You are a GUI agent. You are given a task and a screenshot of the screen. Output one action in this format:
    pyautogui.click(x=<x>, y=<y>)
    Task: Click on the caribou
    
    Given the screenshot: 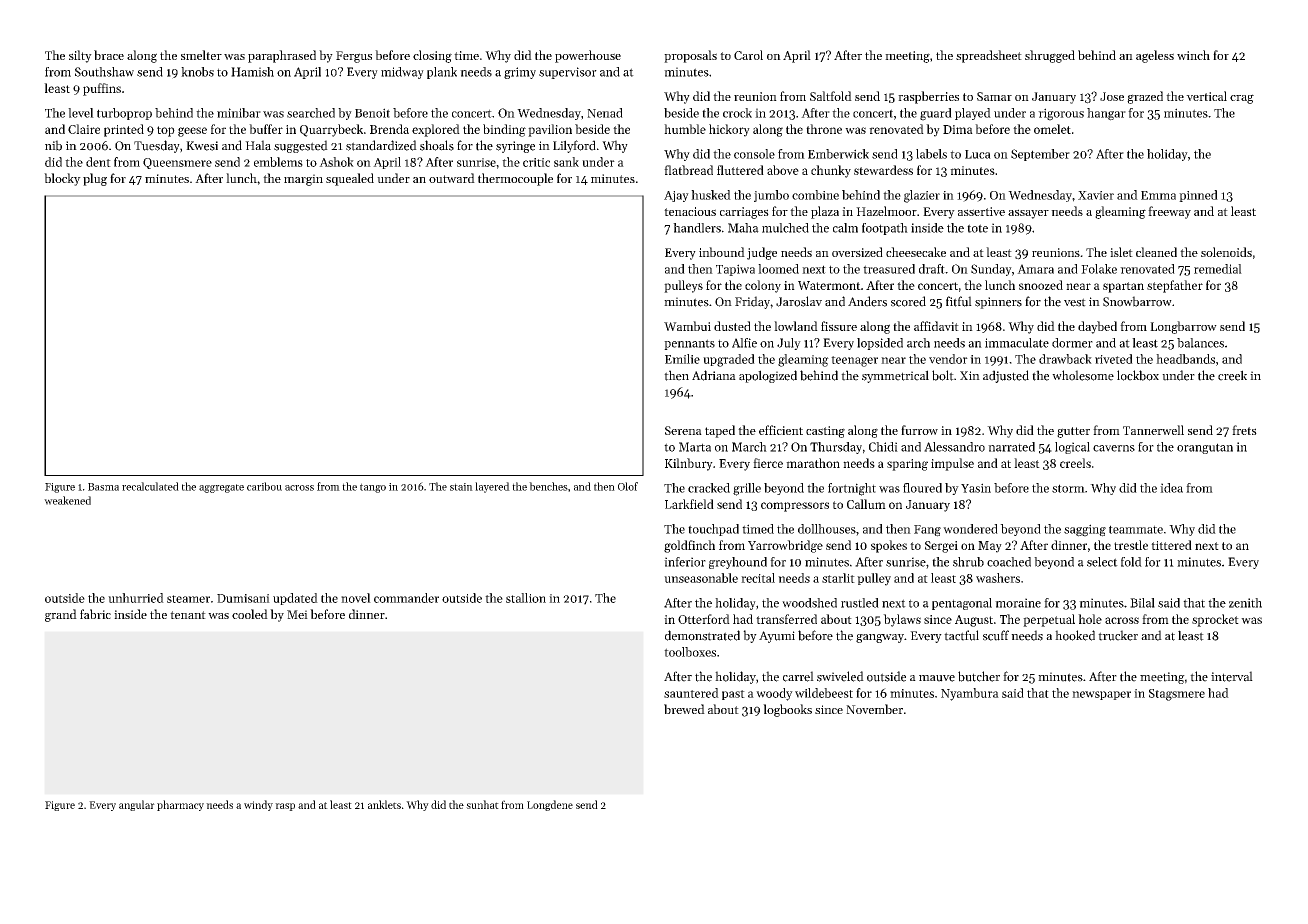 What is the action you would take?
    pyautogui.click(x=264, y=486)
